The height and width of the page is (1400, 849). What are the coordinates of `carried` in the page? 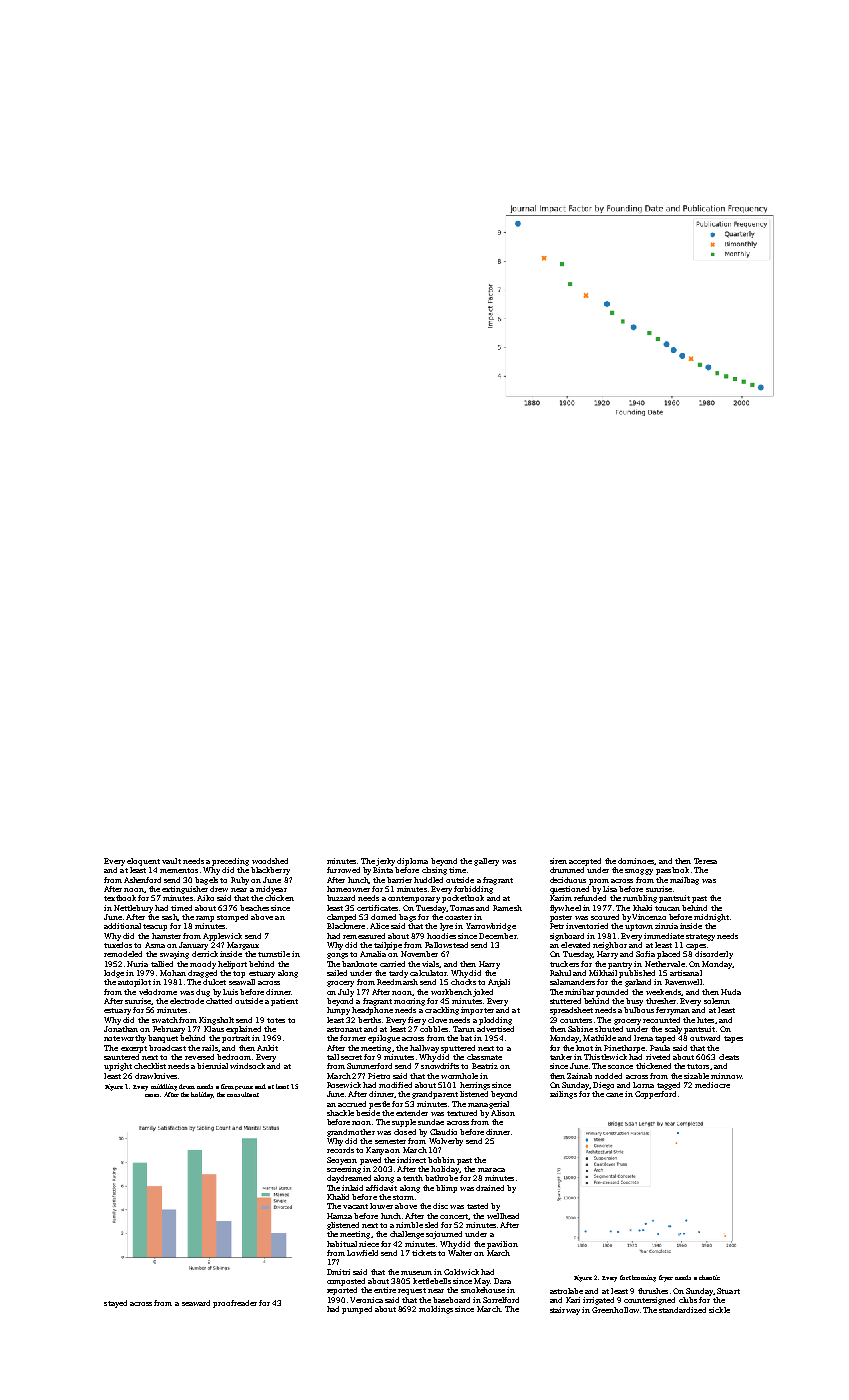 It's located at (392, 964).
